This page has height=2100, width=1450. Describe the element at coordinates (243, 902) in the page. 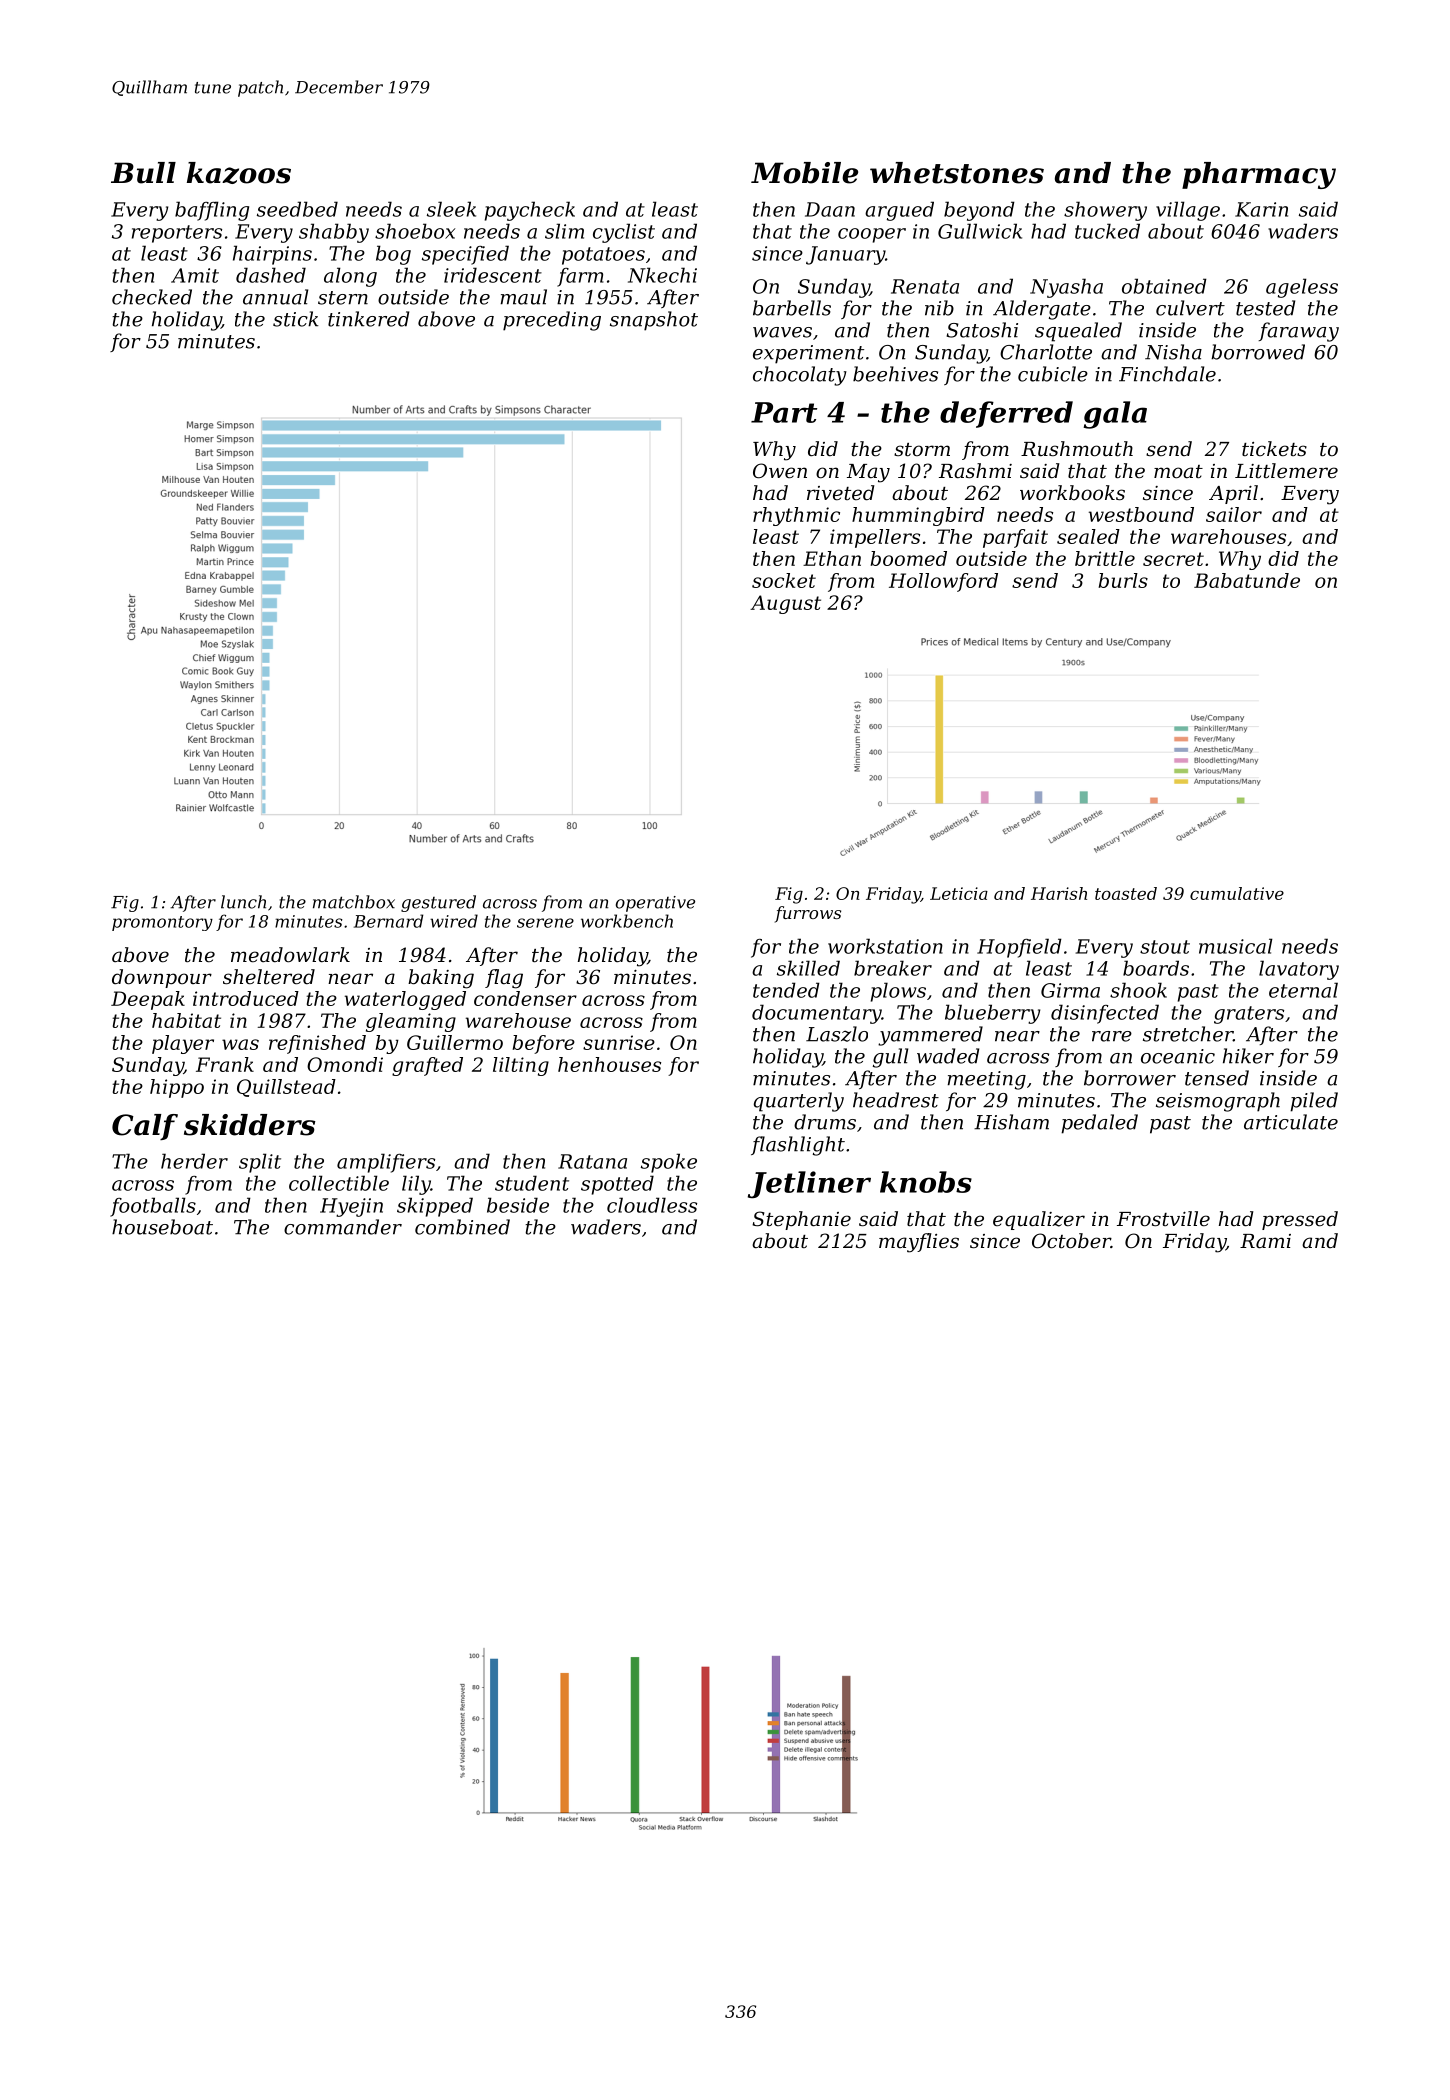

I see `lunch` at that location.
